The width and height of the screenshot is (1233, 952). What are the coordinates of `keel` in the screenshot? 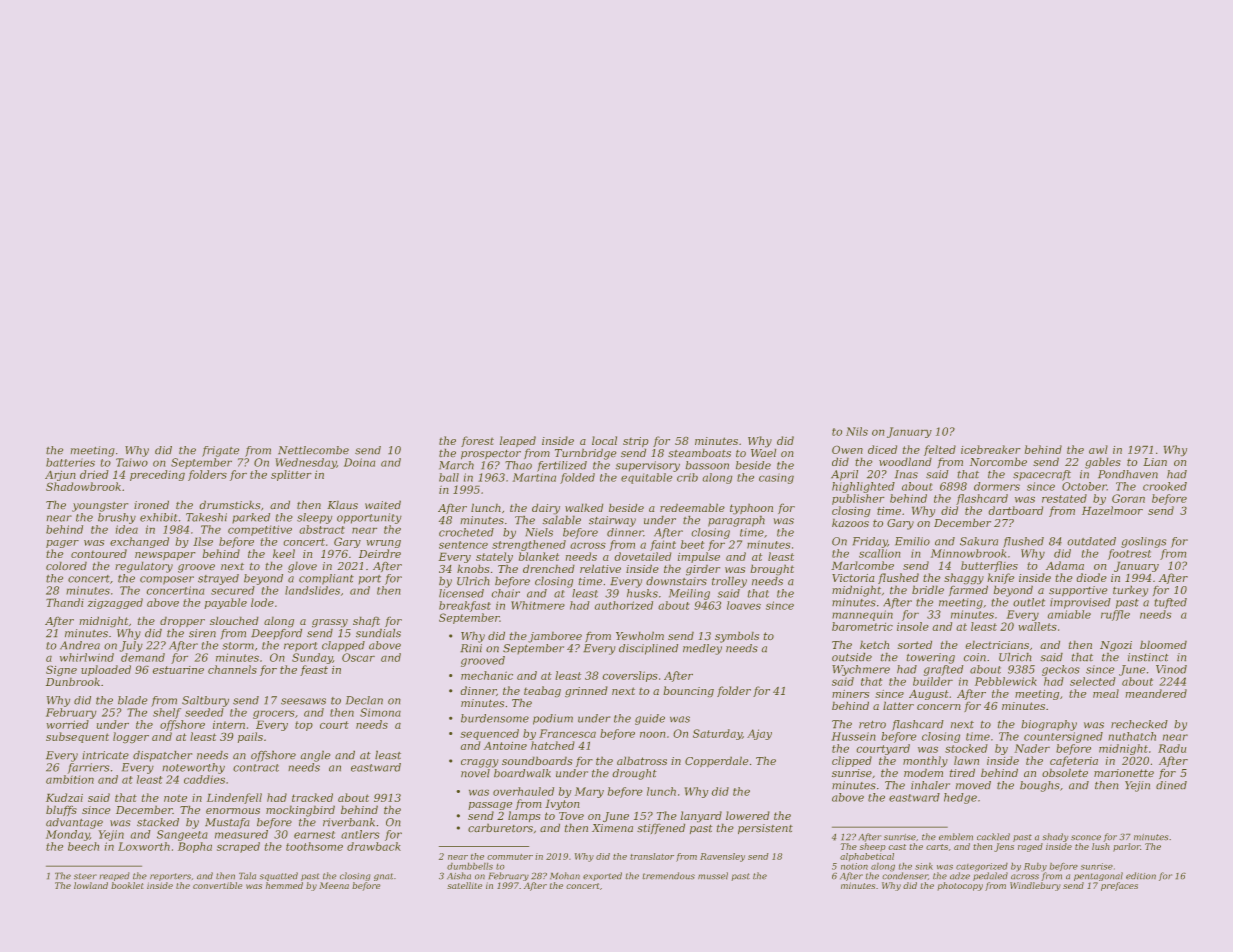 It's located at (284, 553).
